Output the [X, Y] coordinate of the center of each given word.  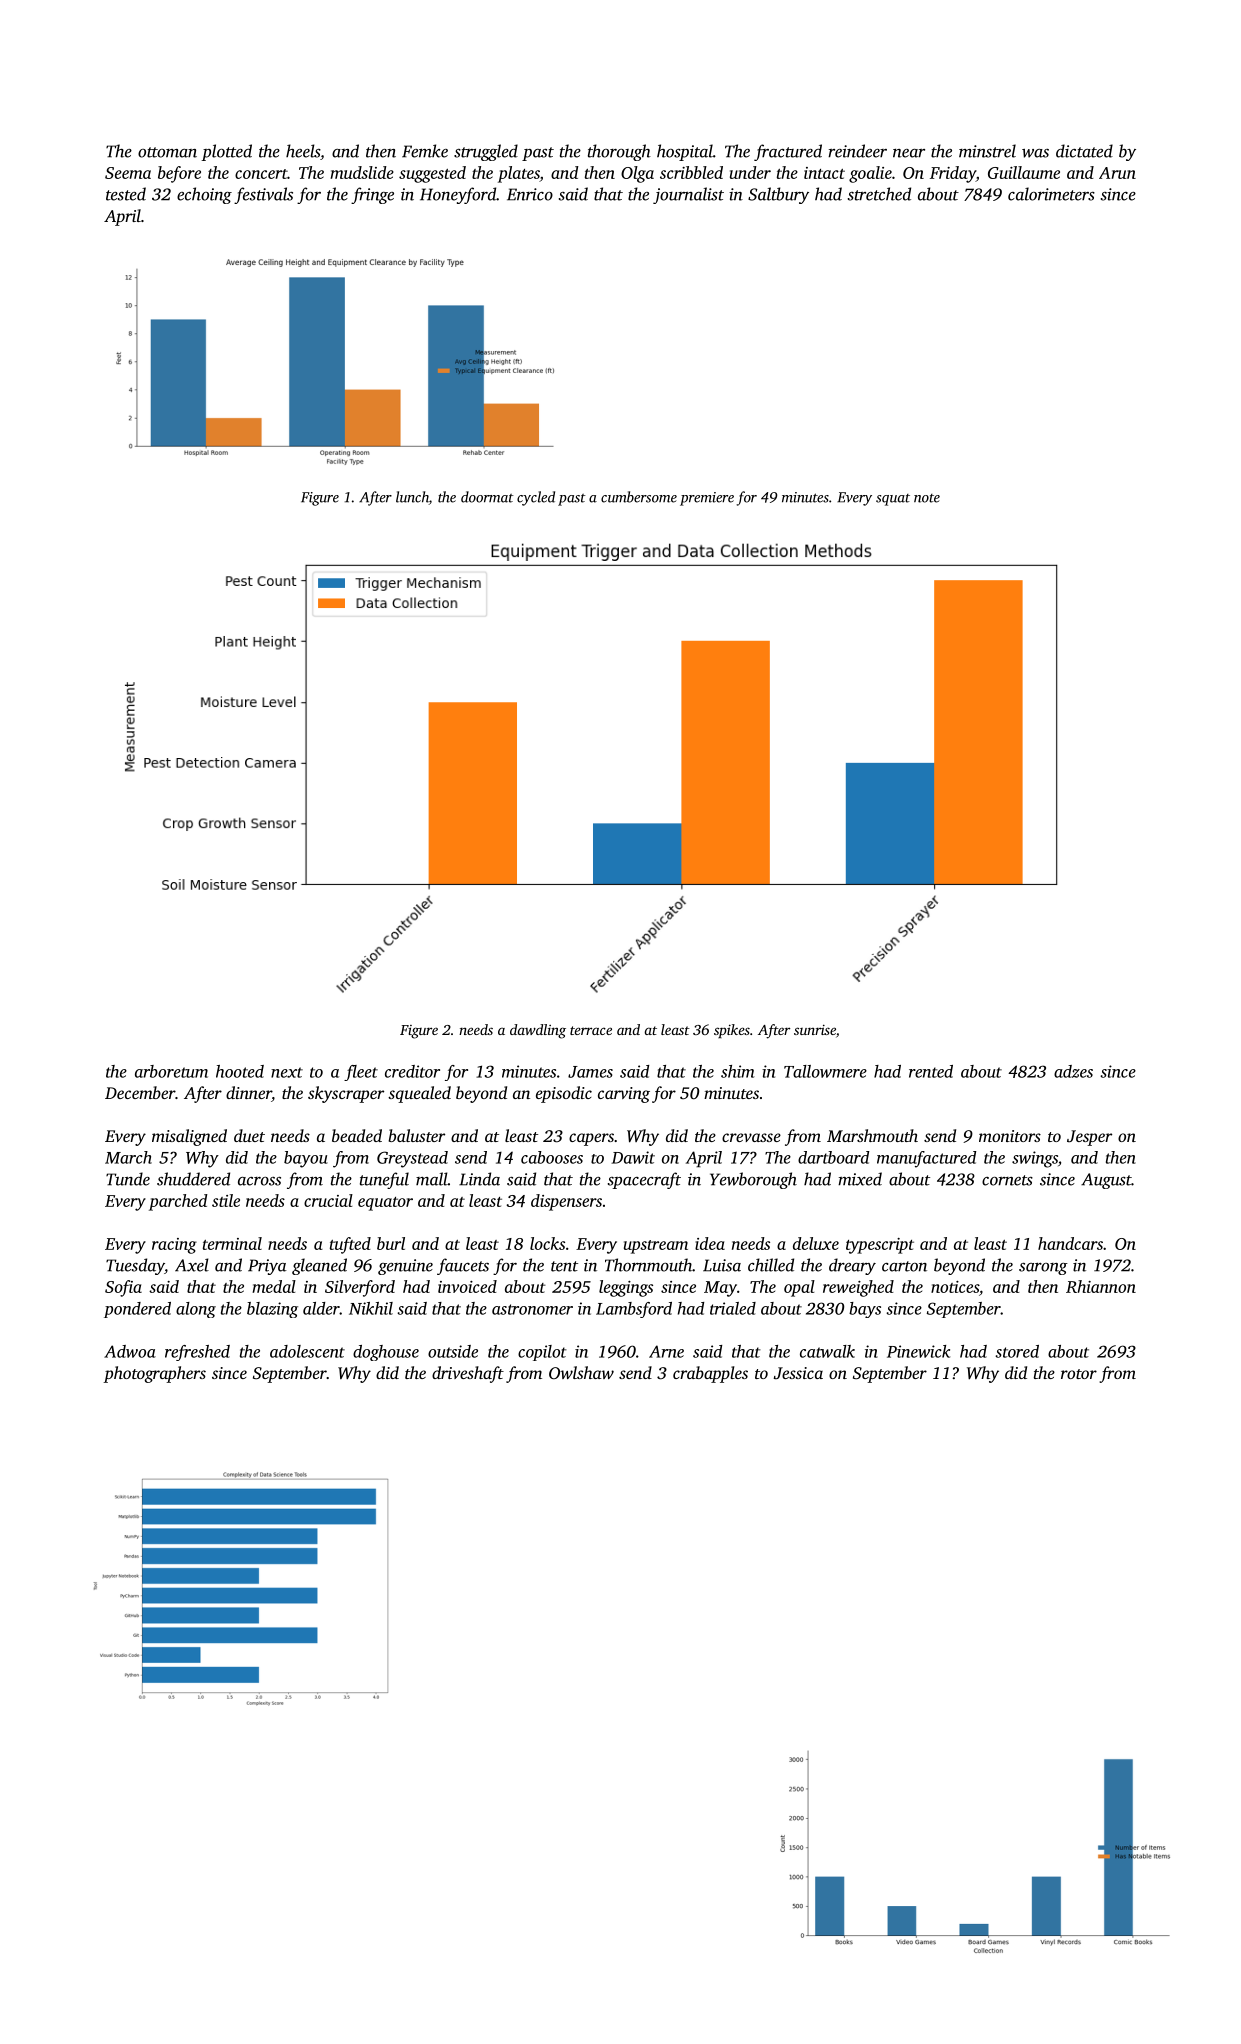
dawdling [538, 1031]
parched [178, 1202]
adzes [1073, 1071]
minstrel [987, 151]
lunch [412, 498]
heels [303, 151]
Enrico [530, 194]
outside [453, 1351]
